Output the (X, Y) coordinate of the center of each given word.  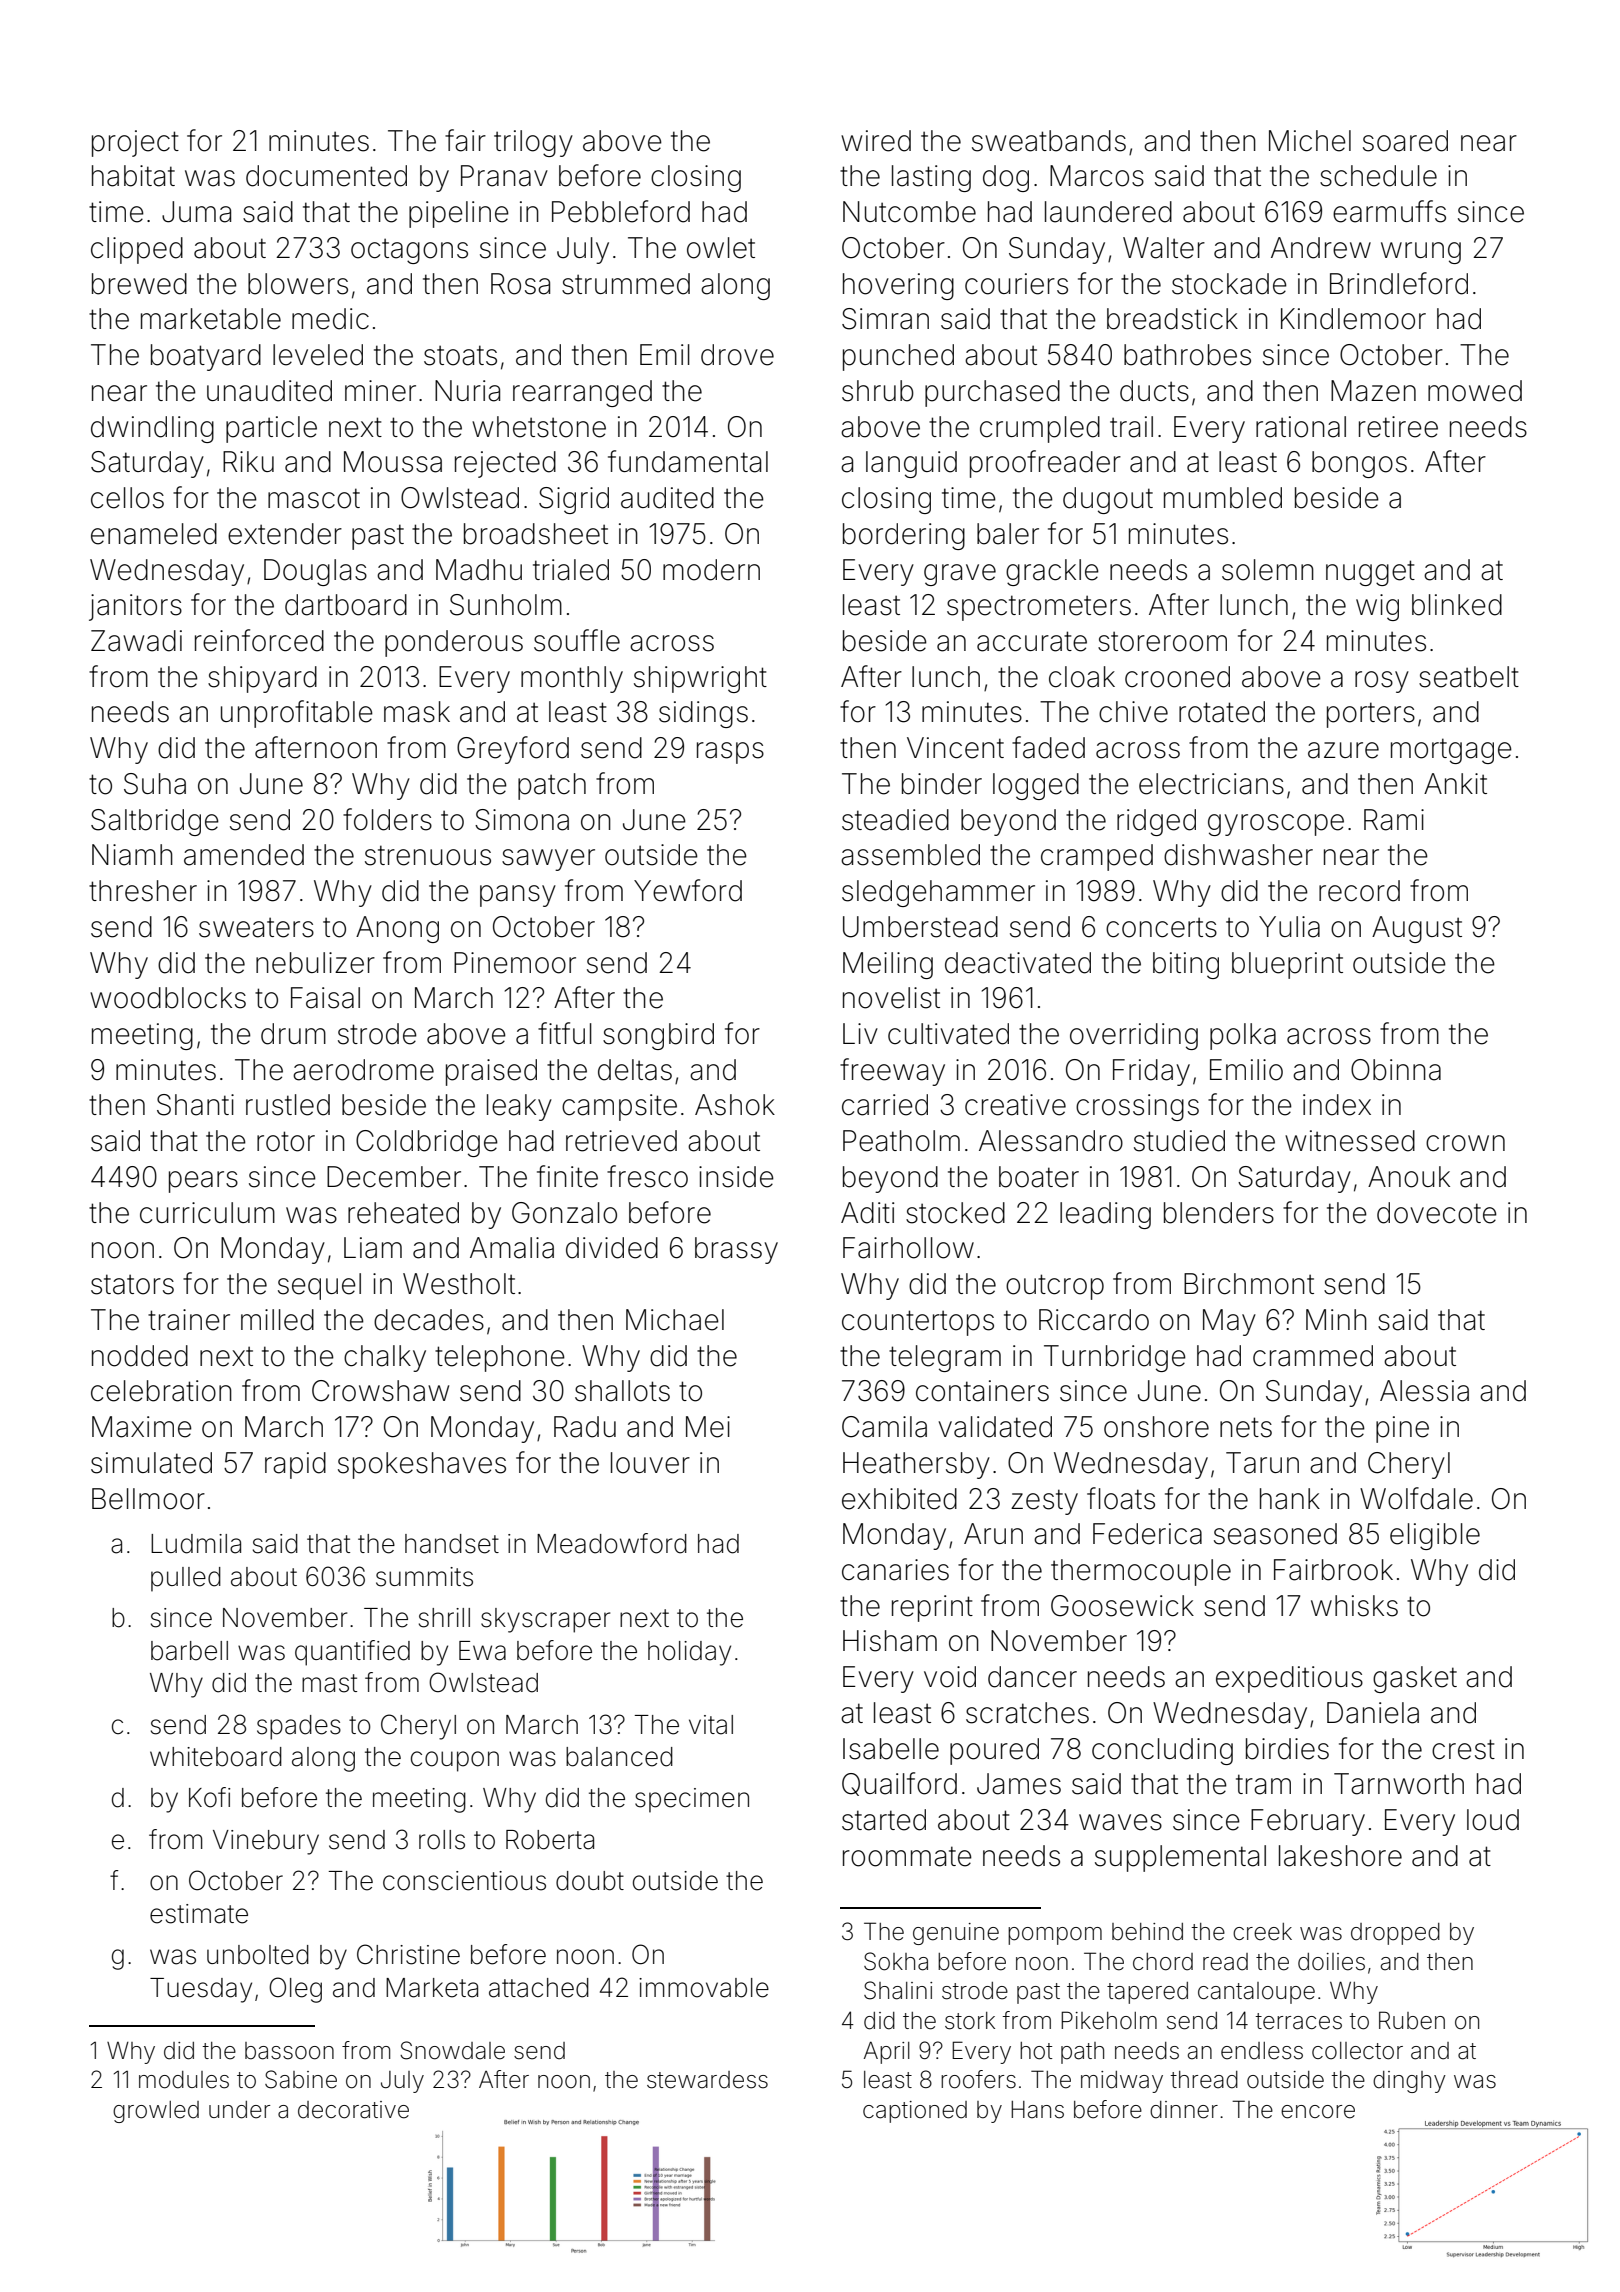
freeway (892, 1072)
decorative (353, 2110)
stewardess (707, 2080)
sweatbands (1049, 141)
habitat (133, 176)
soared (1405, 141)
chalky (385, 1358)
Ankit (1455, 783)
